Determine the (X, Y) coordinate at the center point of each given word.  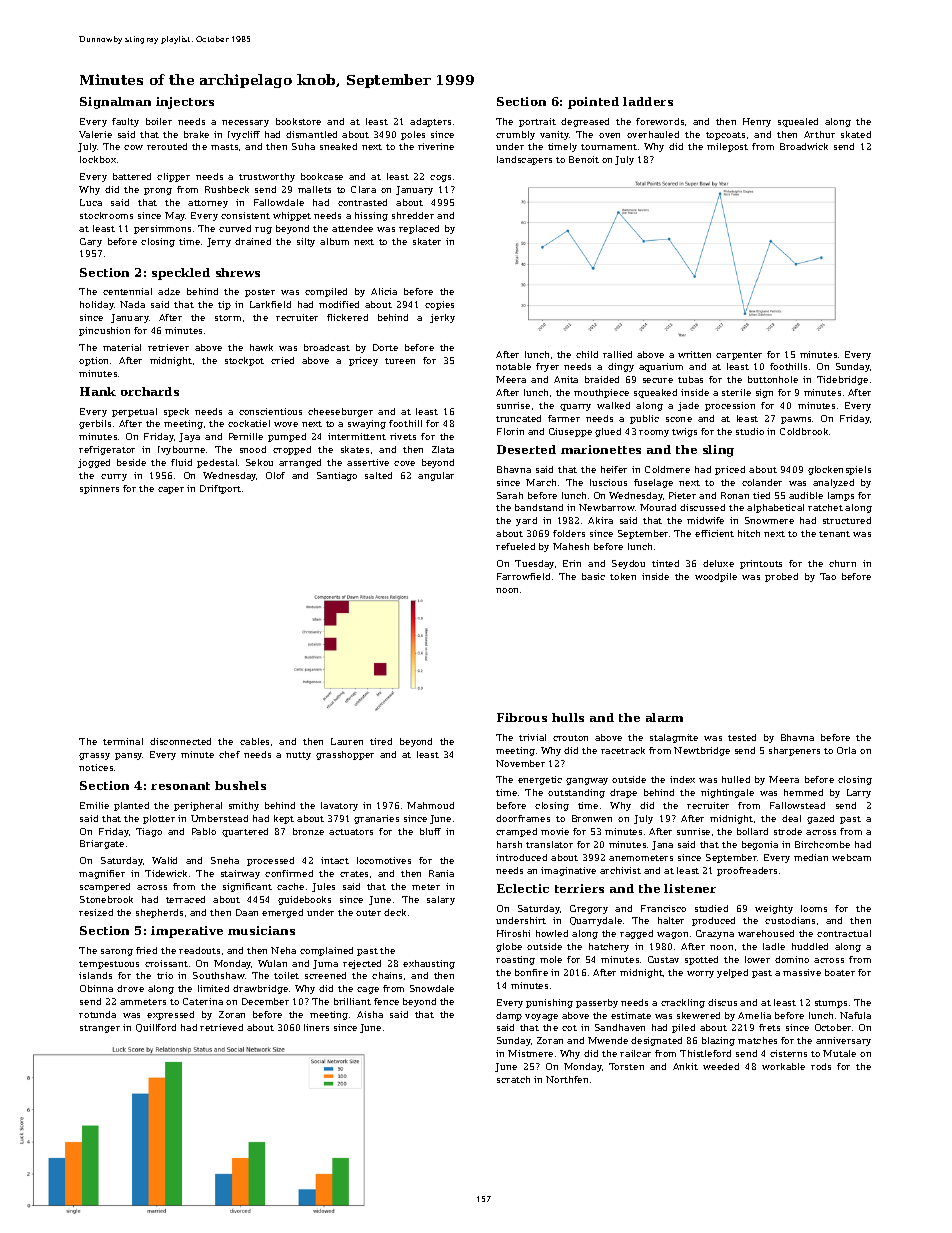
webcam (851, 857)
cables (254, 741)
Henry (757, 122)
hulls (568, 717)
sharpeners (794, 751)
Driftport (220, 489)
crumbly (515, 135)
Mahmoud (430, 805)
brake (196, 134)
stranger (100, 1029)
